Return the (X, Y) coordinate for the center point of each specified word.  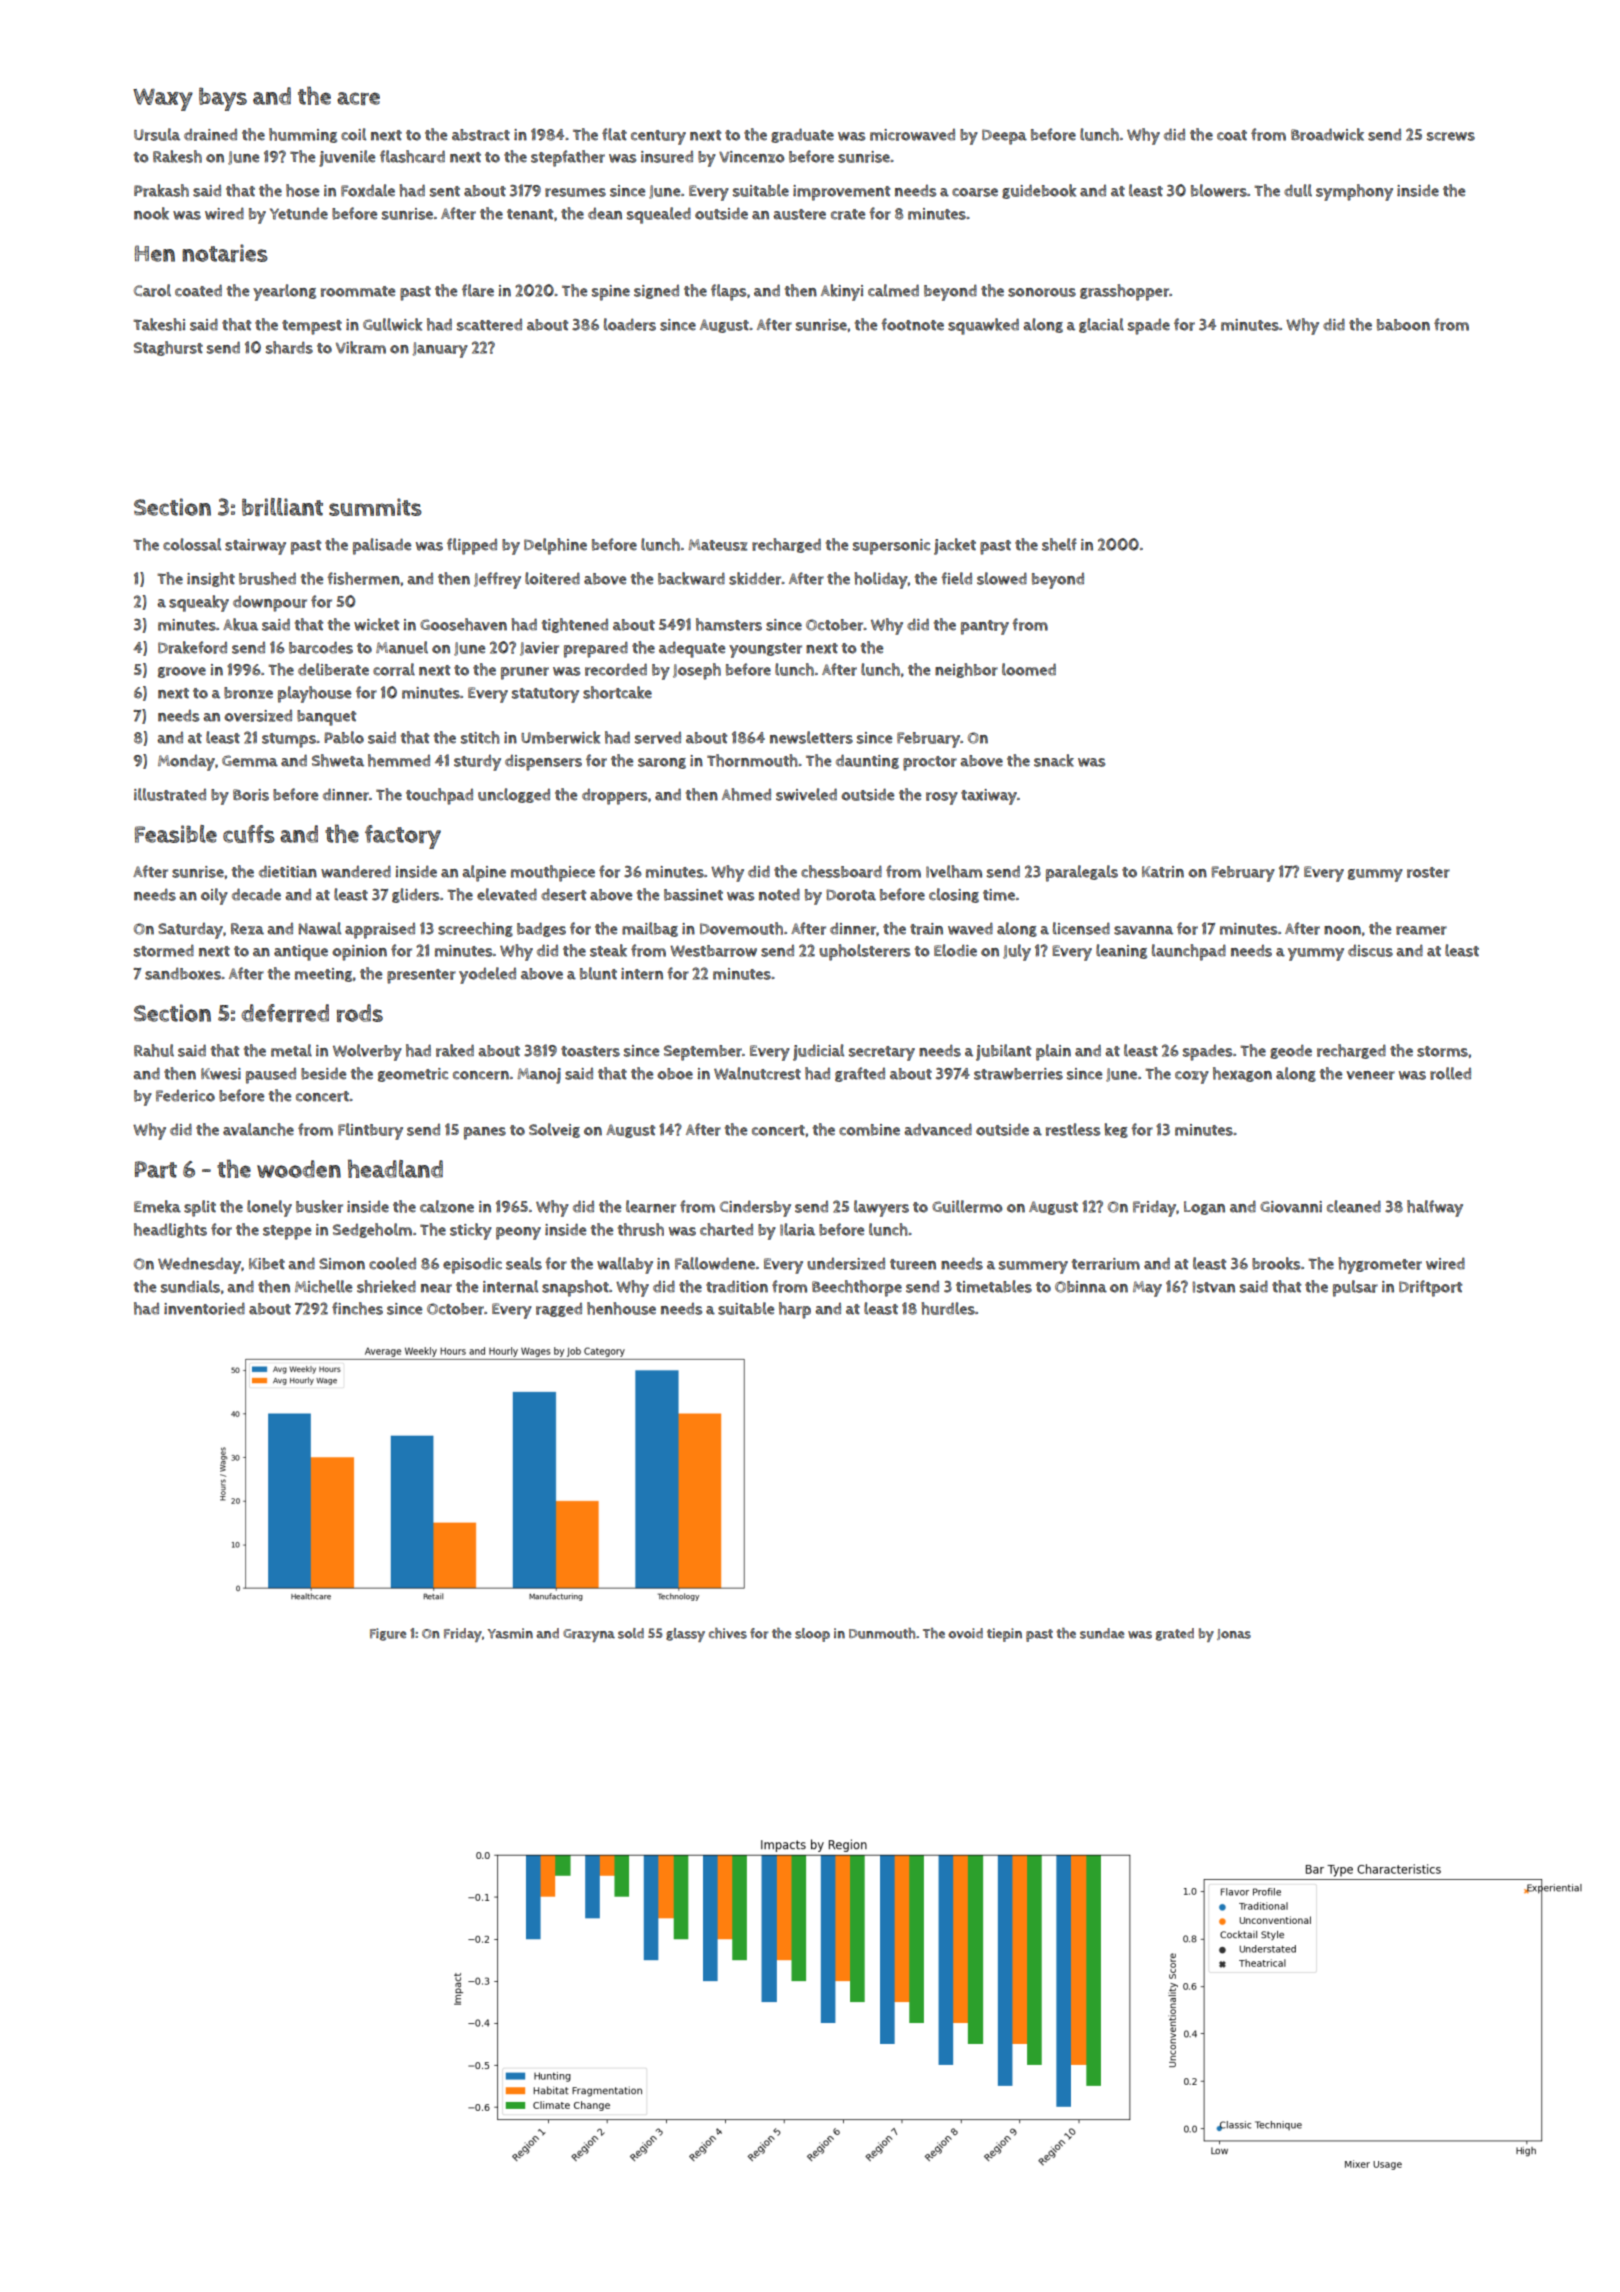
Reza (247, 929)
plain (1053, 1052)
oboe (675, 1074)
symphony (1354, 192)
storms (1442, 1051)
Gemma (250, 761)
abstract (481, 135)
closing (954, 895)
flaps (728, 292)
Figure (388, 1634)
